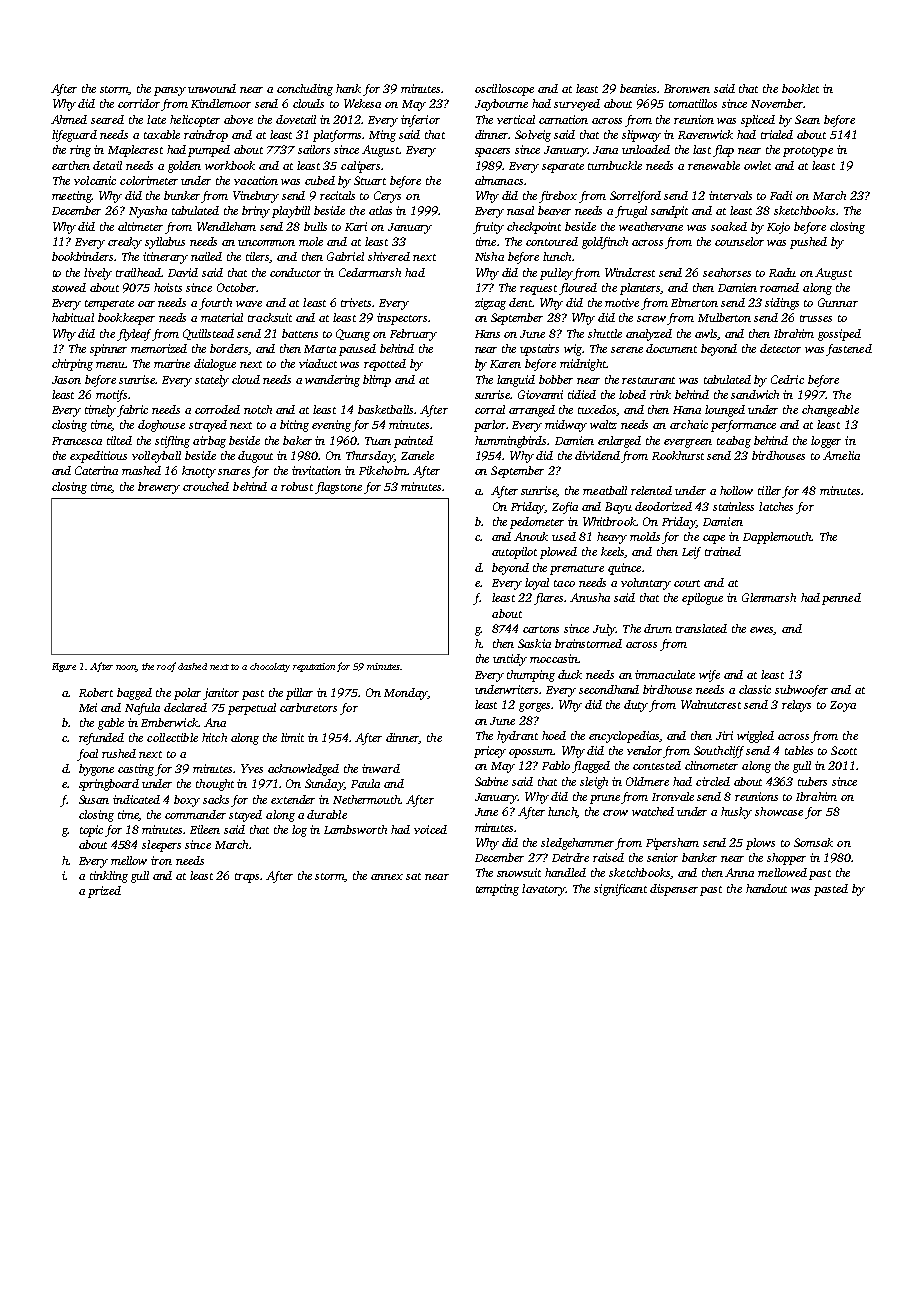 This page has height=1308, width=924. What do you see at coordinates (381, 768) in the page?
I see `inward` at bounding box center [381, 768].
